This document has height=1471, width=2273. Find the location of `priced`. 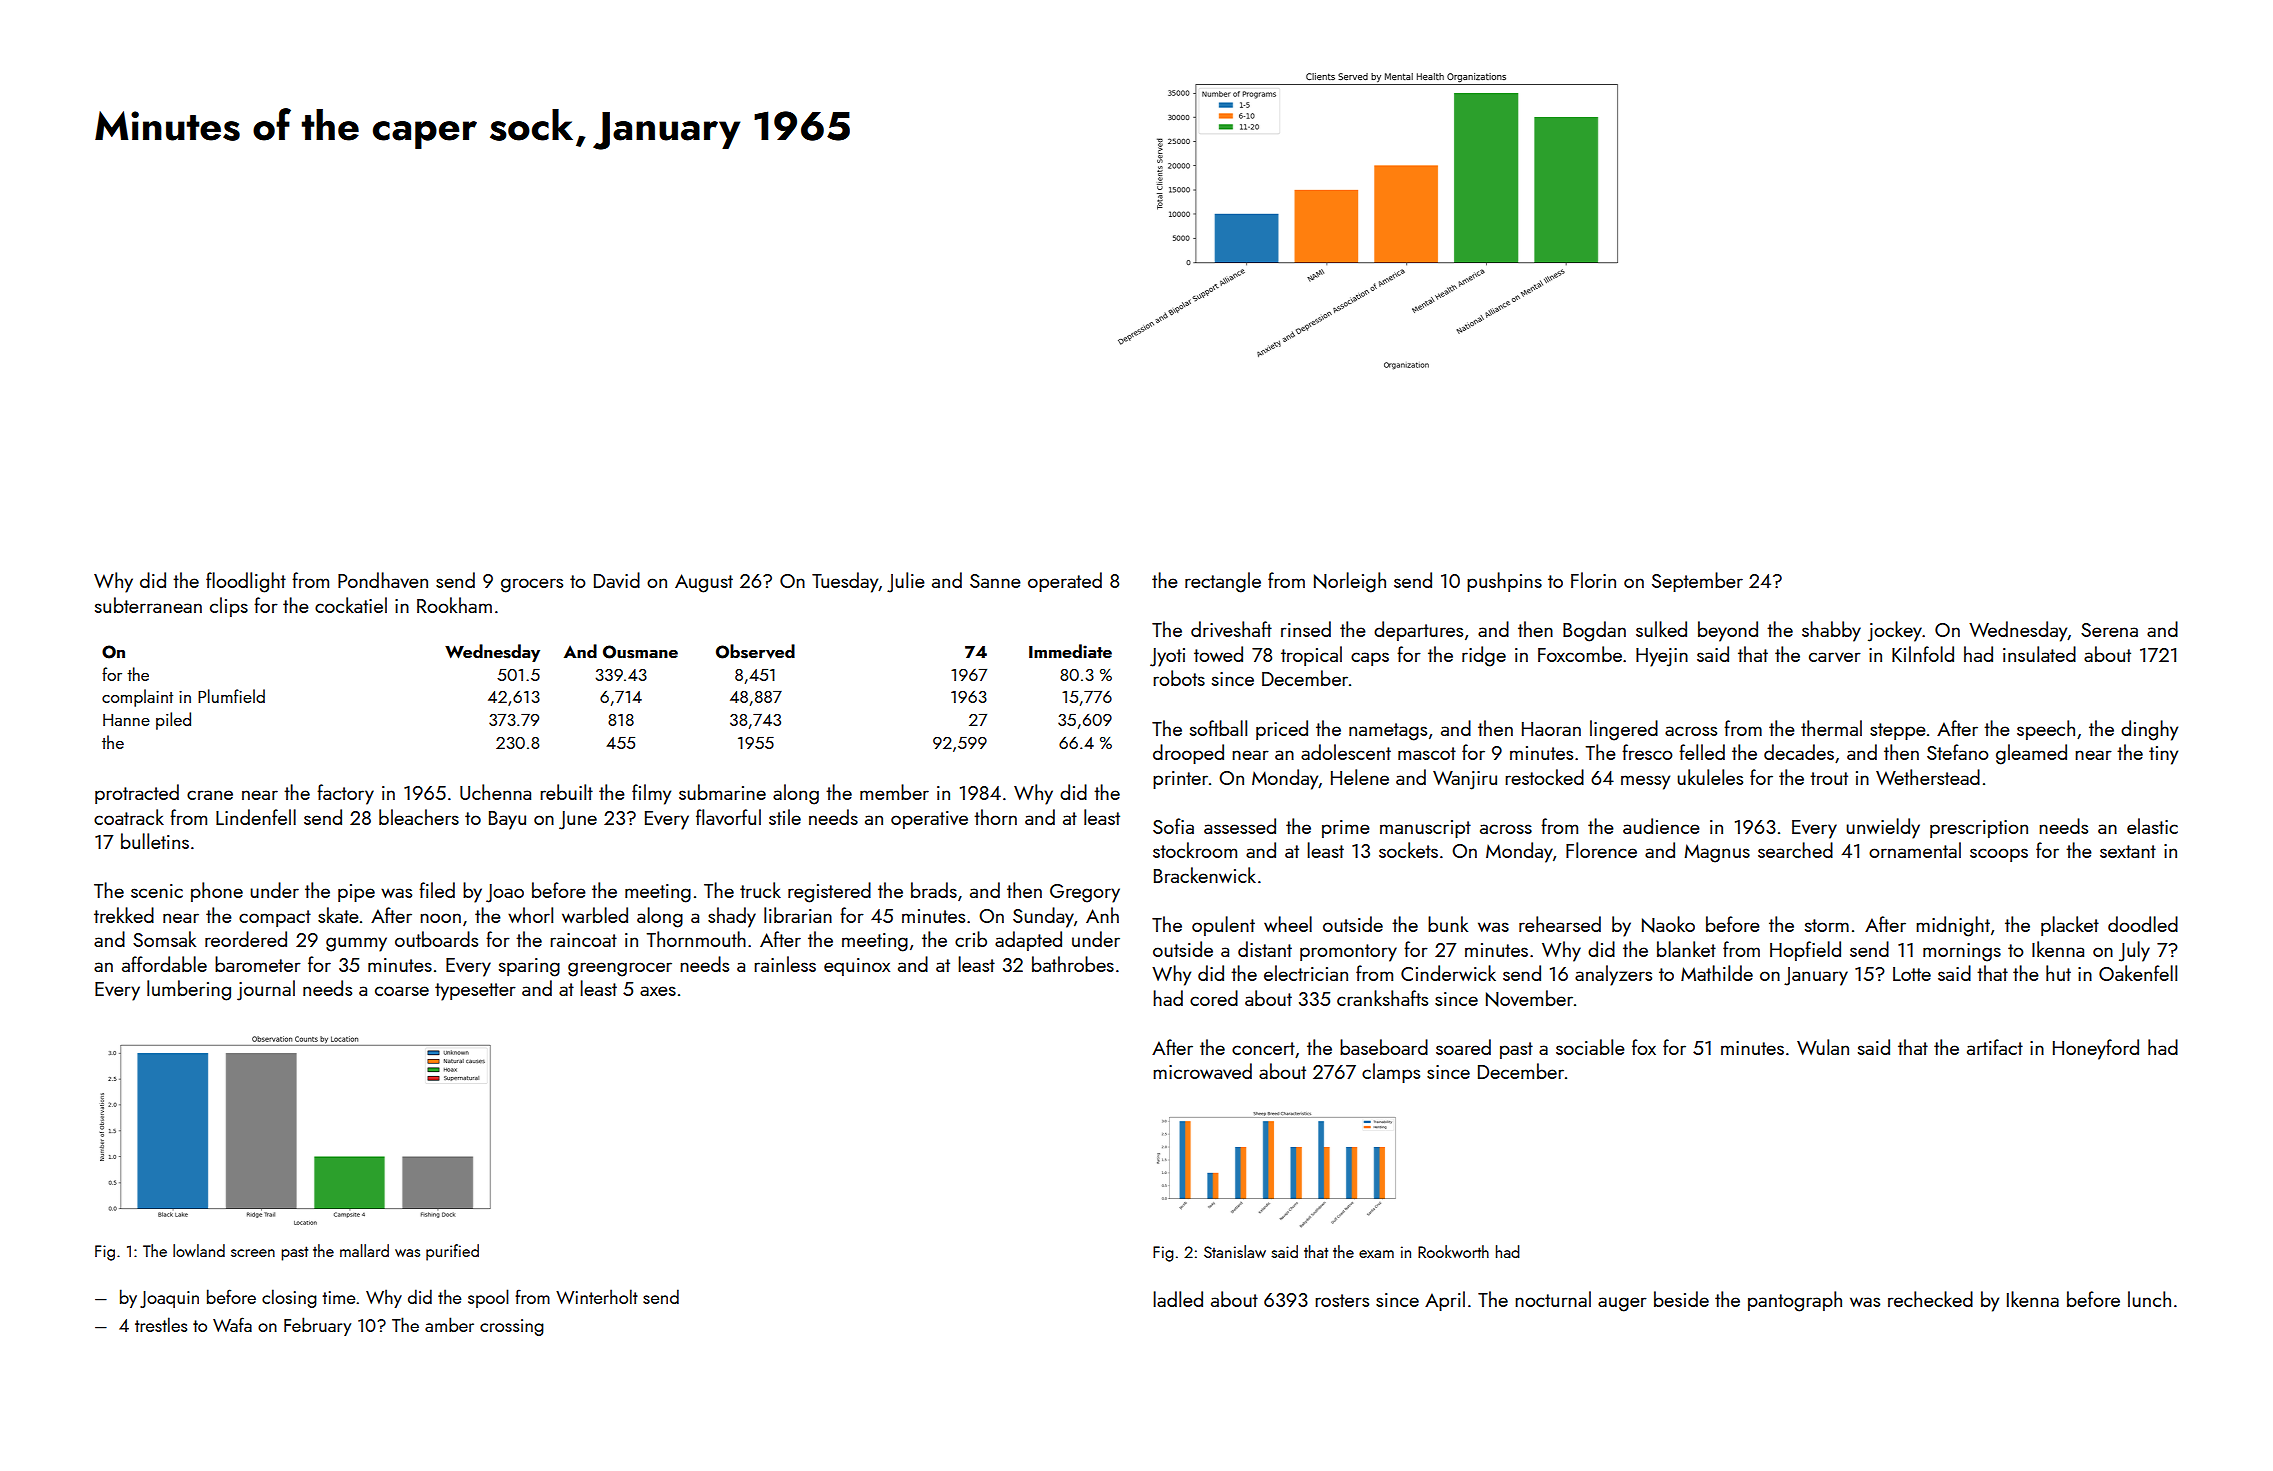

priced is located at coordinates (1282, 730).
